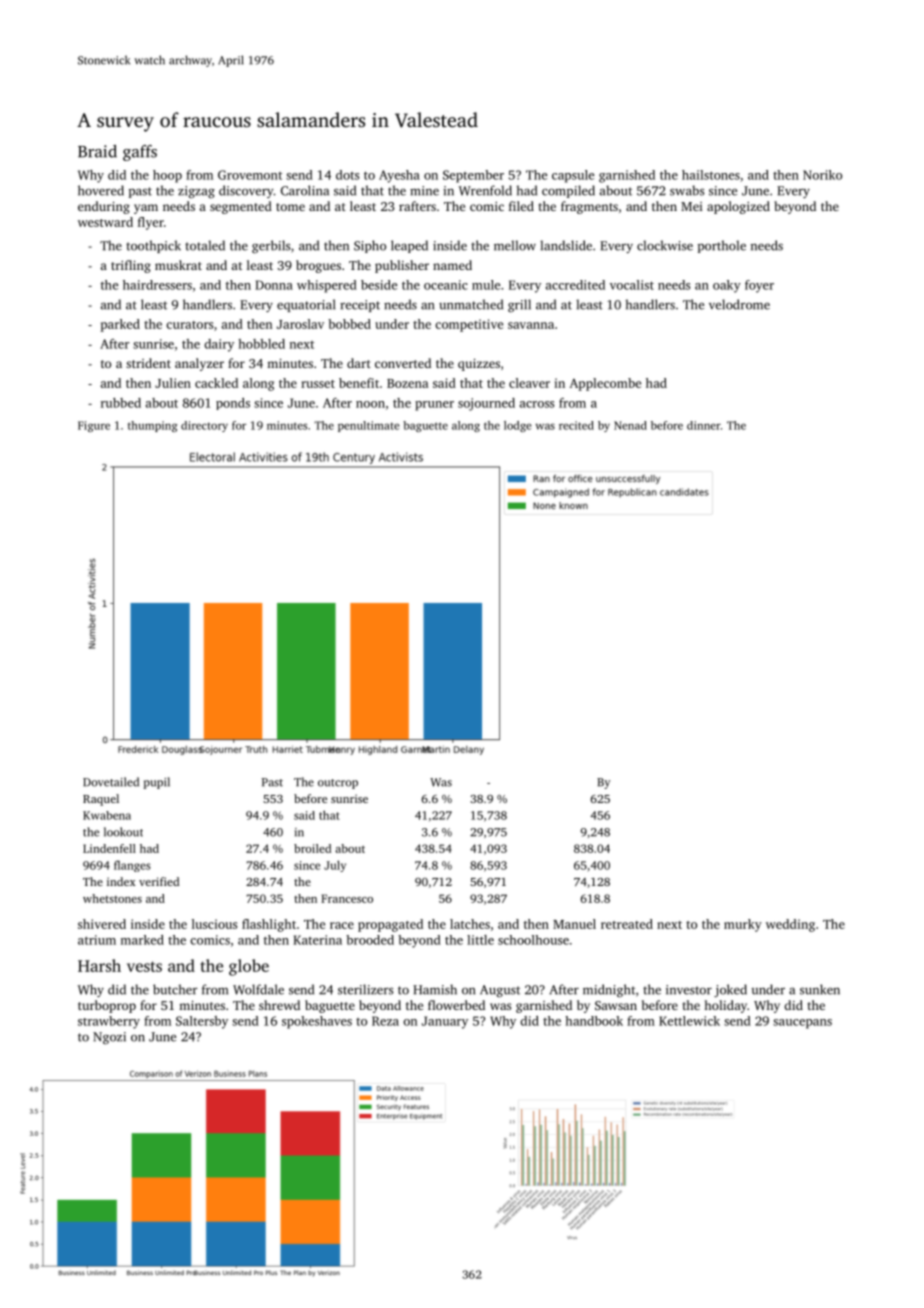 This image has width=924, height=1308. Describe the element at coordinates (140, 153) in the image. I see `gaffs` at that location.
